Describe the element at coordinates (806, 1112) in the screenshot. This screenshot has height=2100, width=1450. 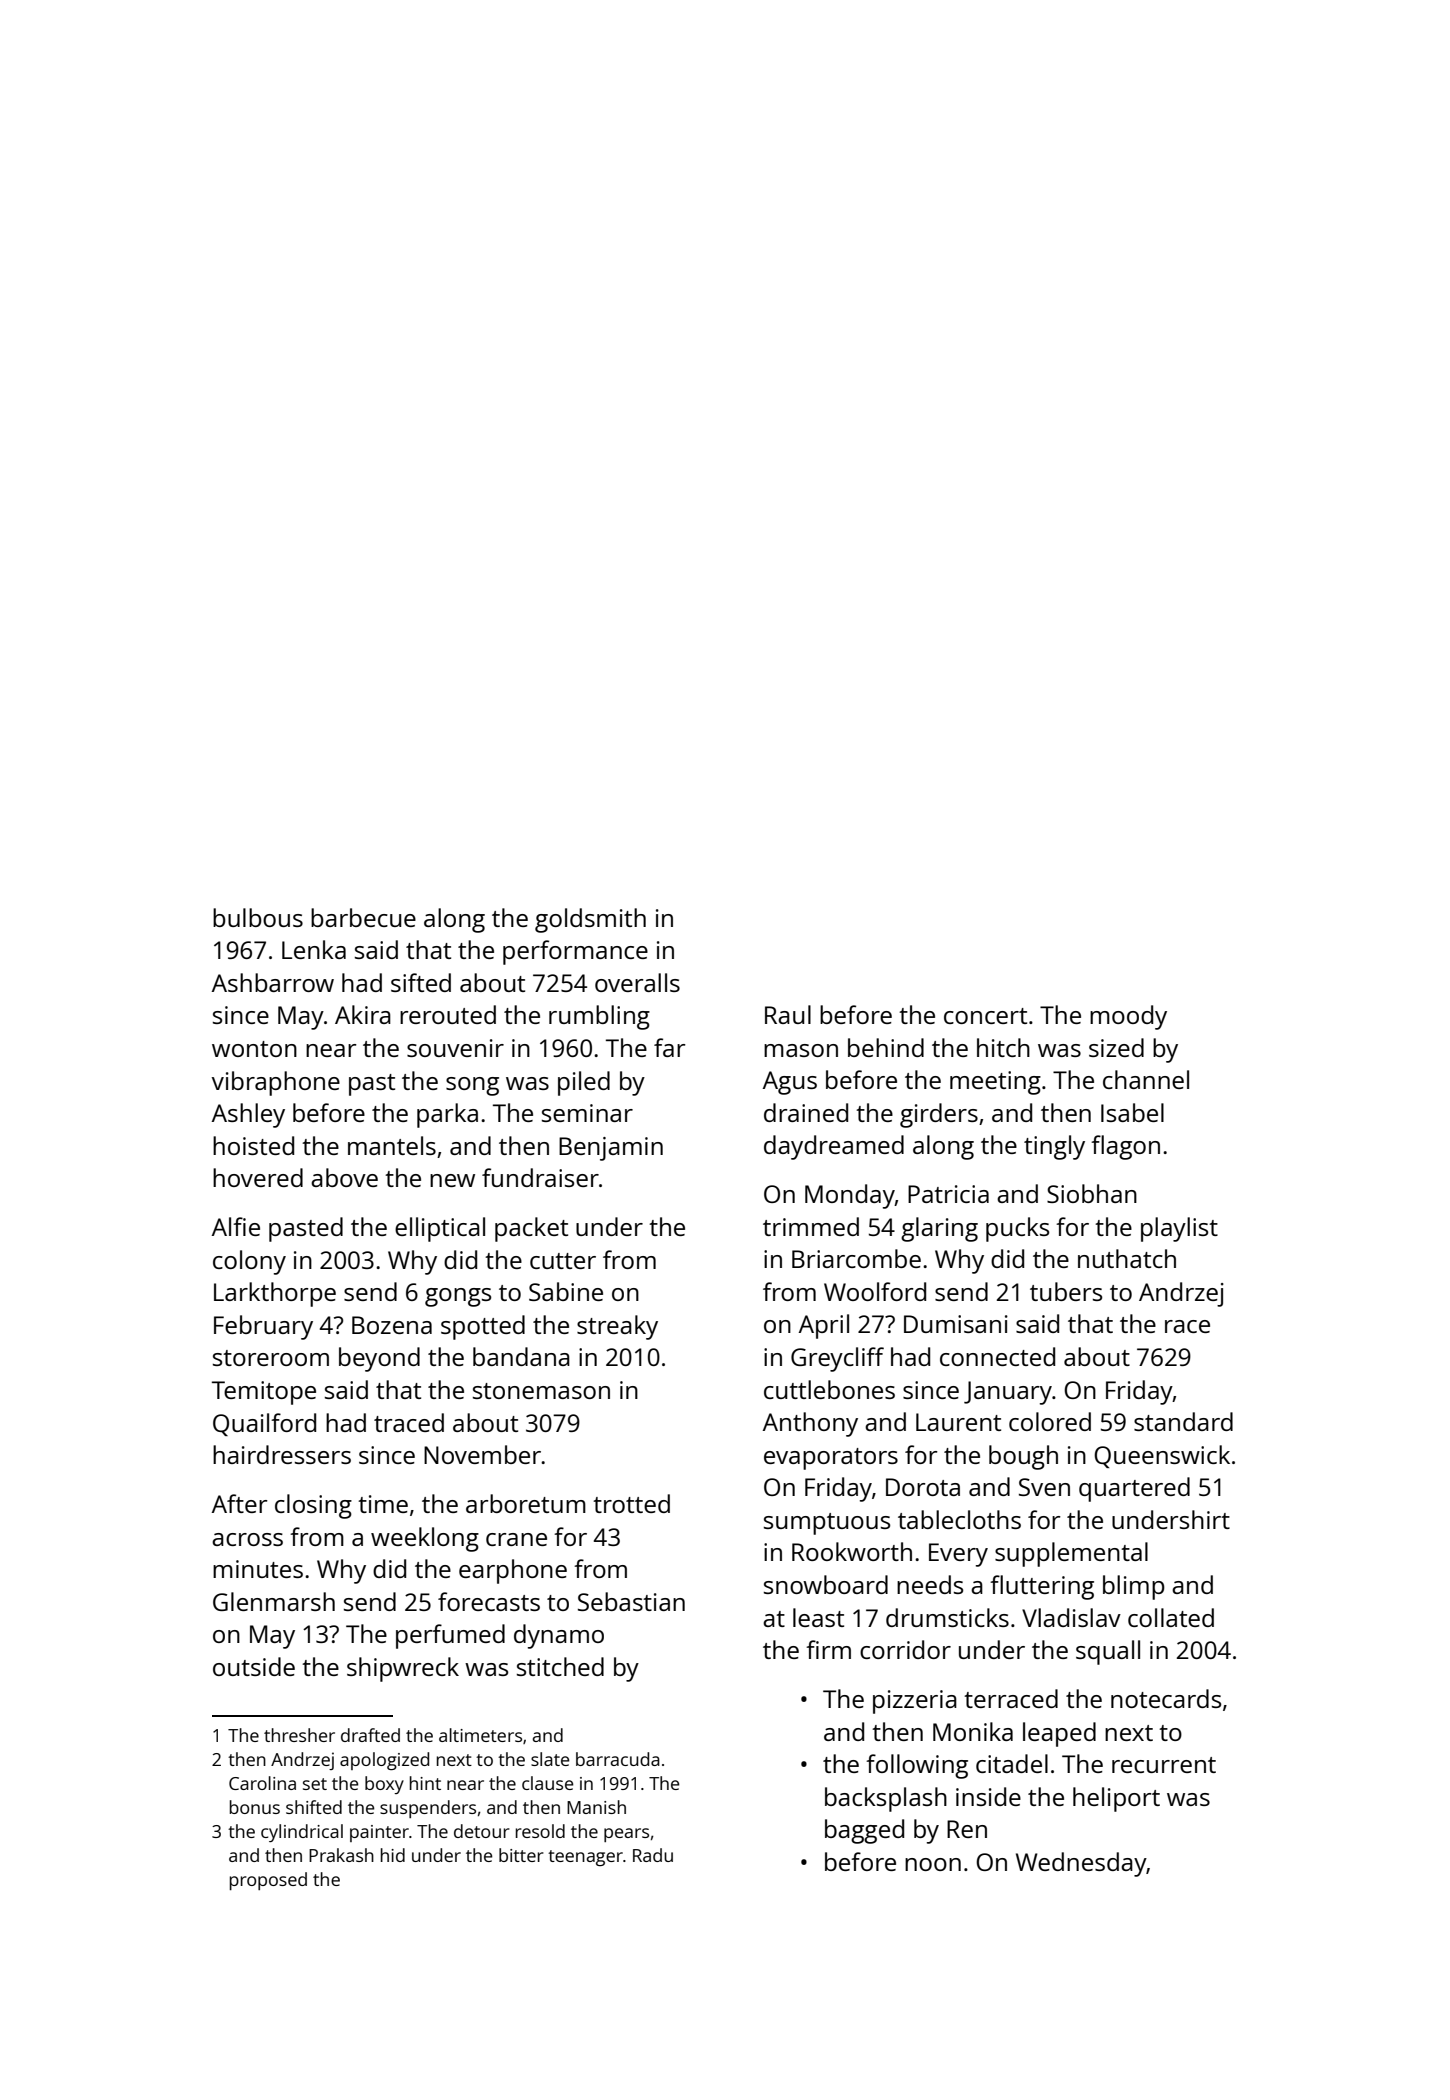
I see `drained` at that location.
